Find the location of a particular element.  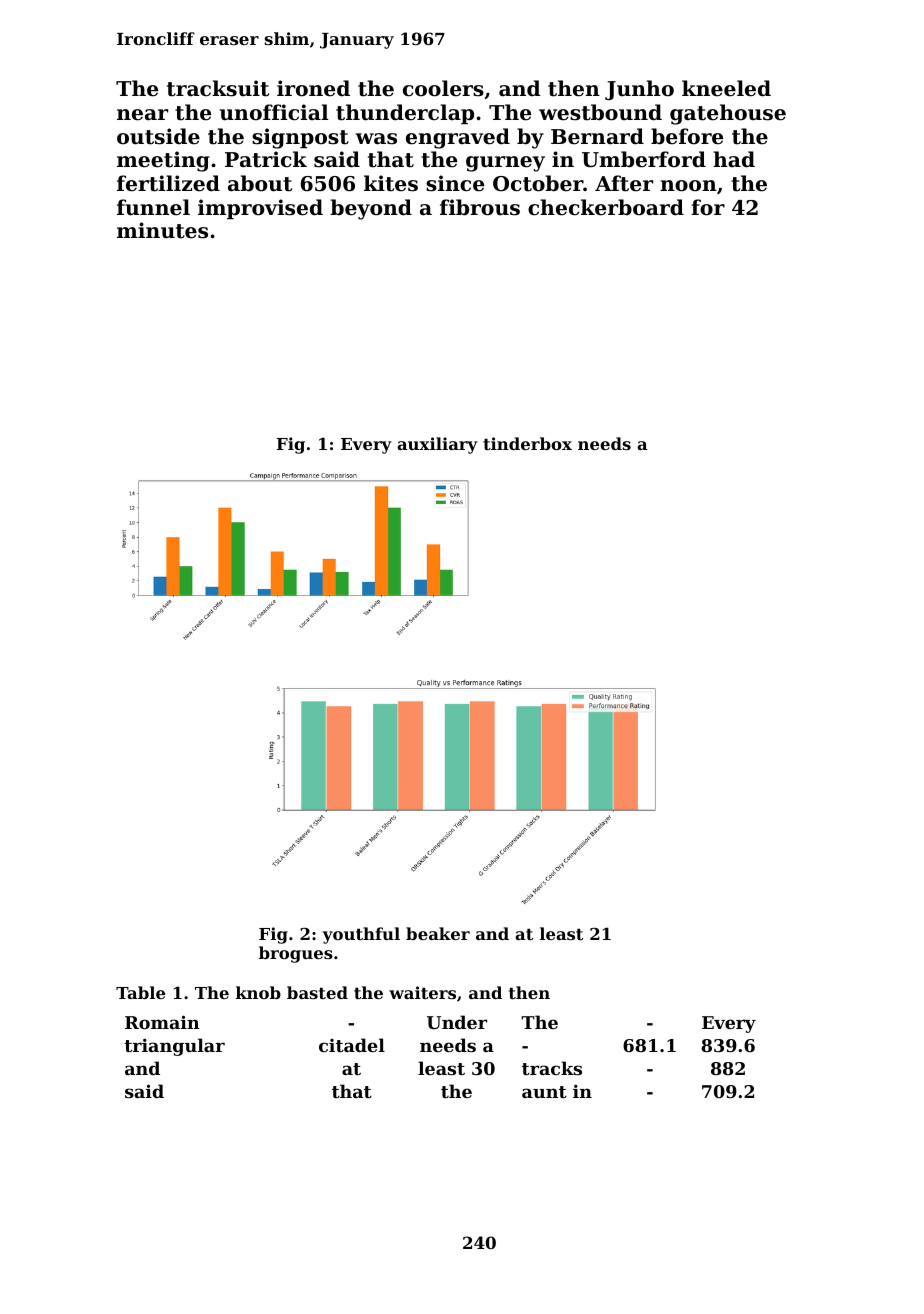

brogues is located at coordinates (296, 954).
